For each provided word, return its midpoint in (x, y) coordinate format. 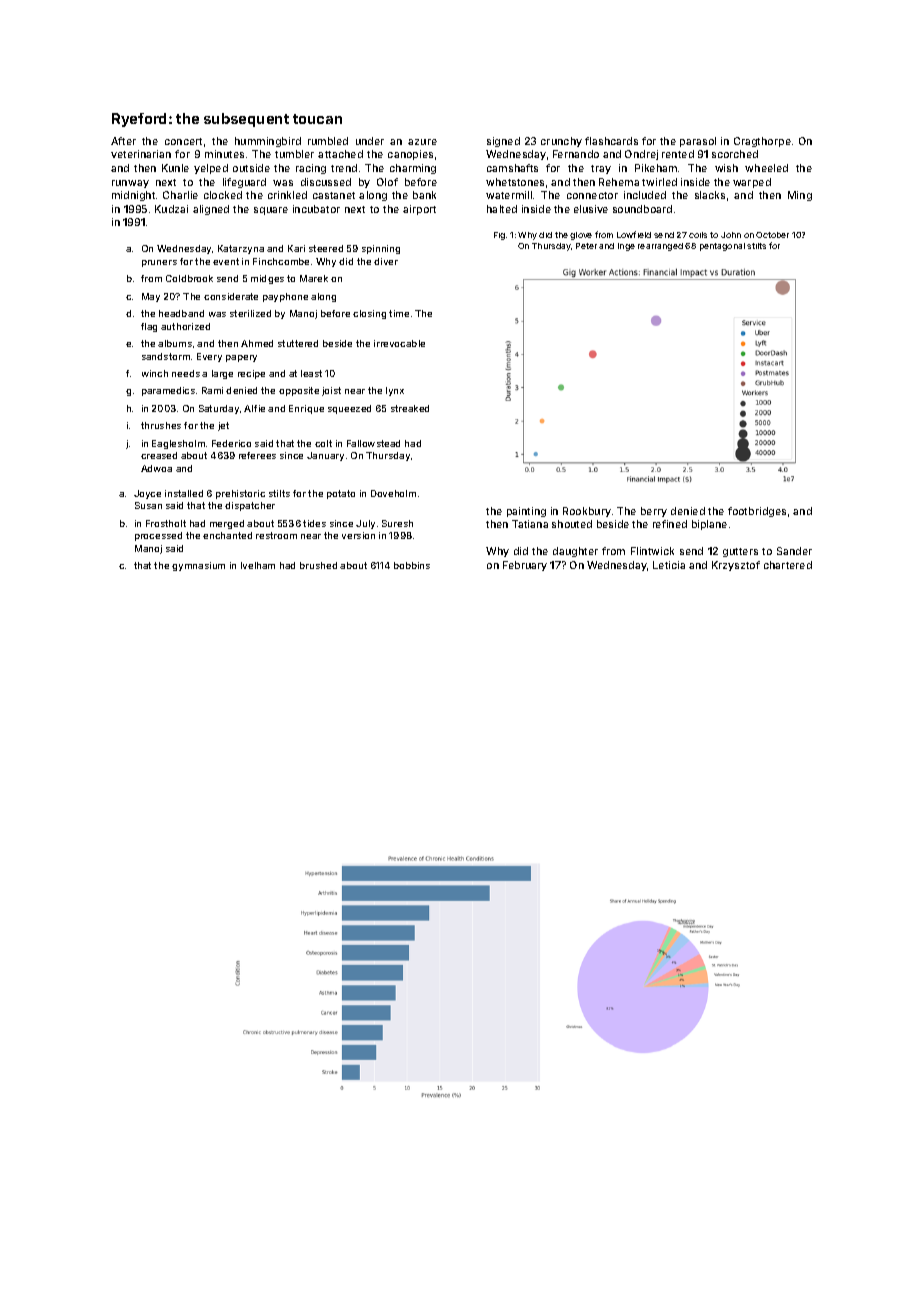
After (123, 141)
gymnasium (198, 566)
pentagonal (722, 247)
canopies (410, 155)
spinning (381, 249)
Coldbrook (189, 278)
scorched (735, 154)
